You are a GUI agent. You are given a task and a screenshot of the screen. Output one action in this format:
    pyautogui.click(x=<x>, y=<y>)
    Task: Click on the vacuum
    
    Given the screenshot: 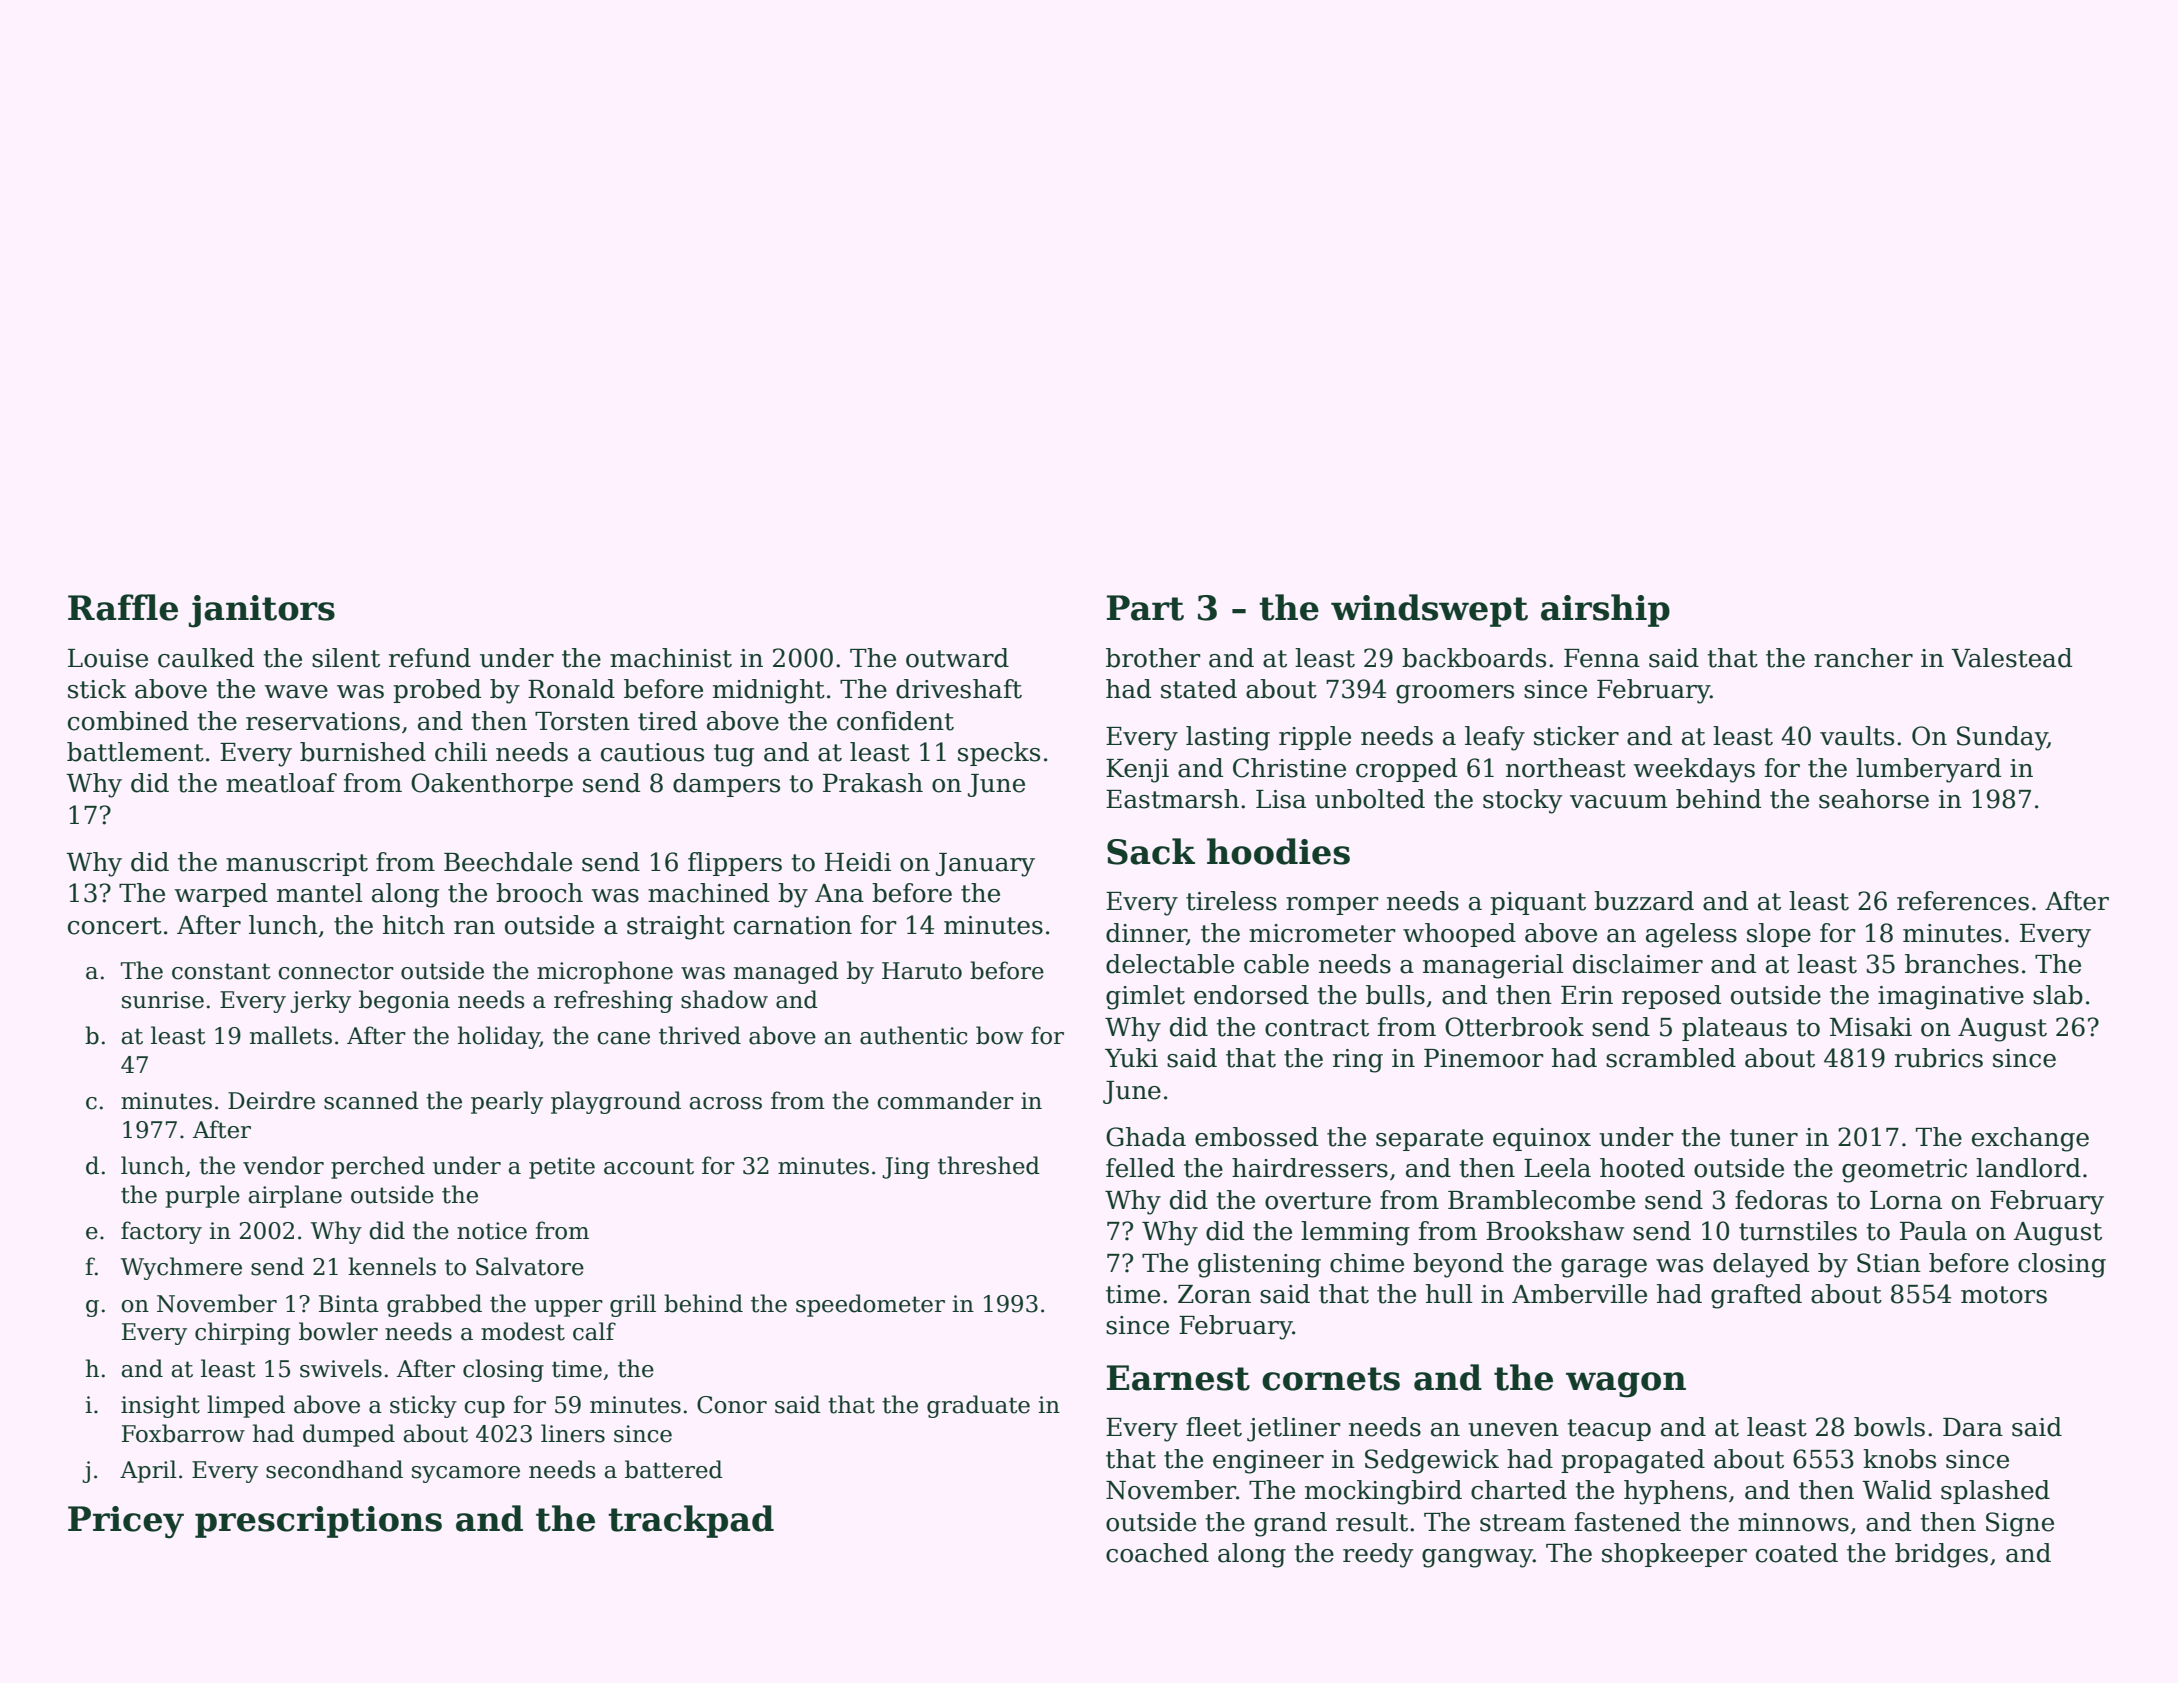 What is the action you would take?
    pyautogui.click(x=1618, y=802)
